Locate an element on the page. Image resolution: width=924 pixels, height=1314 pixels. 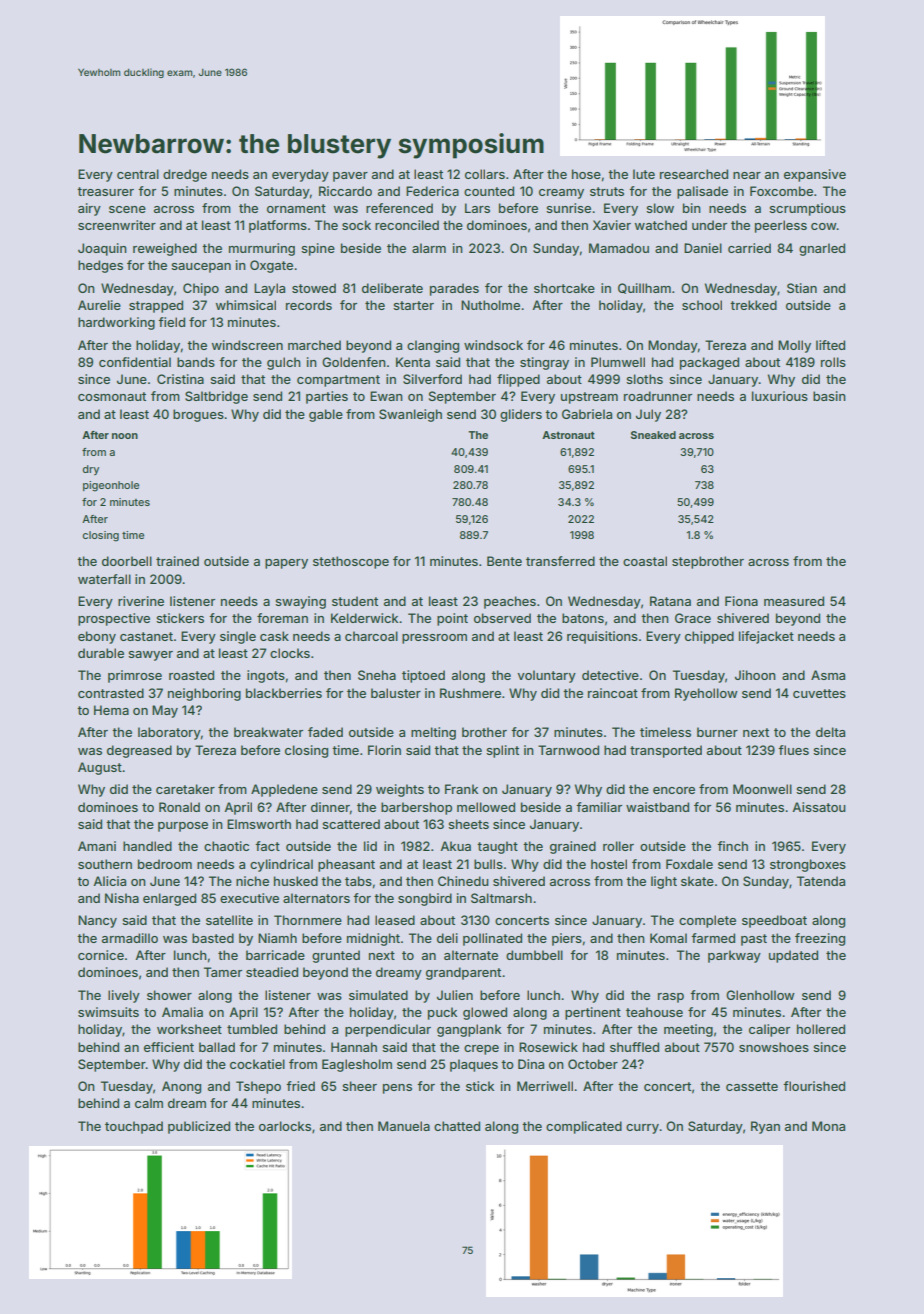
bulls is located at coordinates (488, 864).
